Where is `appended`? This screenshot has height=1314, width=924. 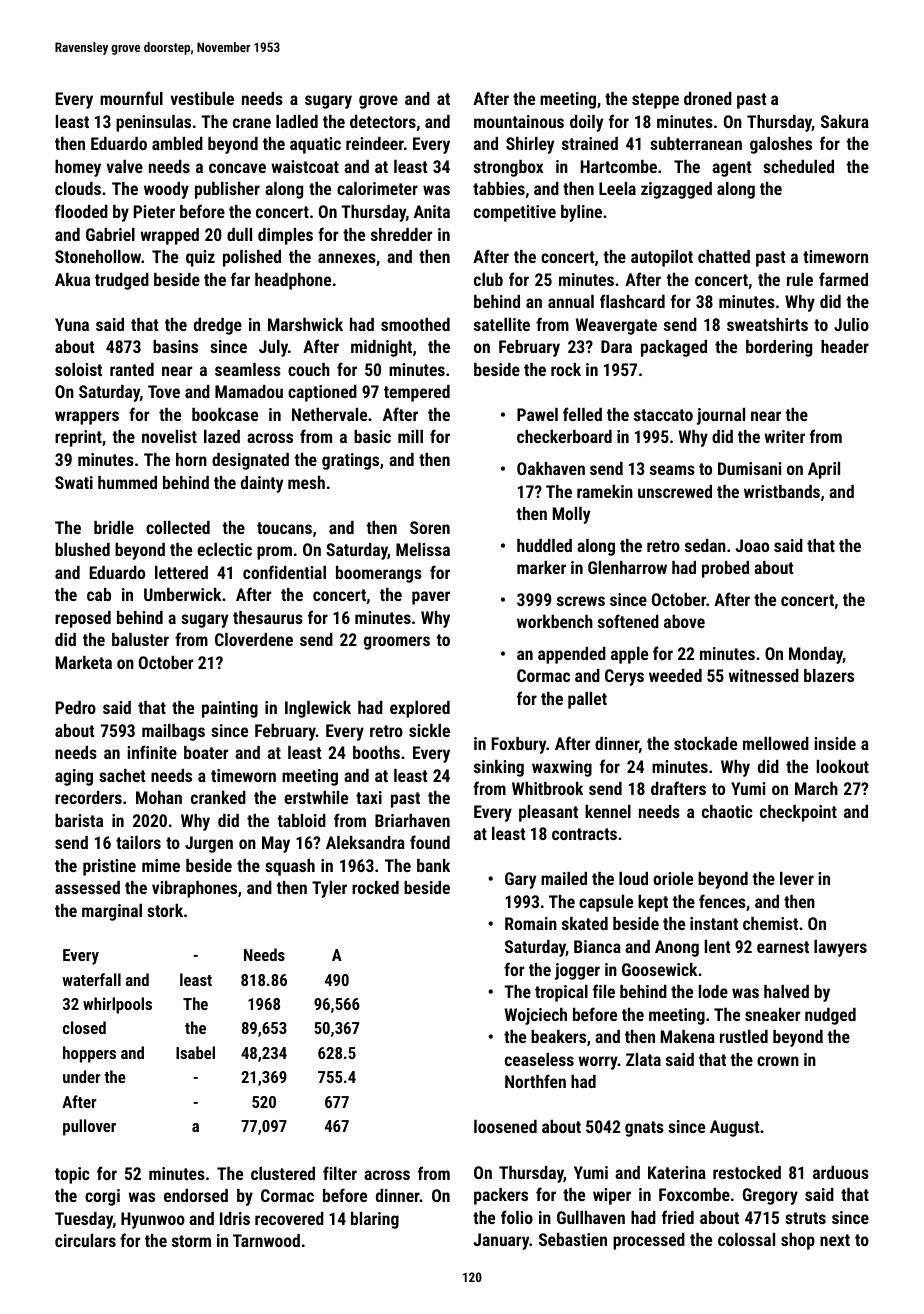 appended is located at coordinates (572, 655).
